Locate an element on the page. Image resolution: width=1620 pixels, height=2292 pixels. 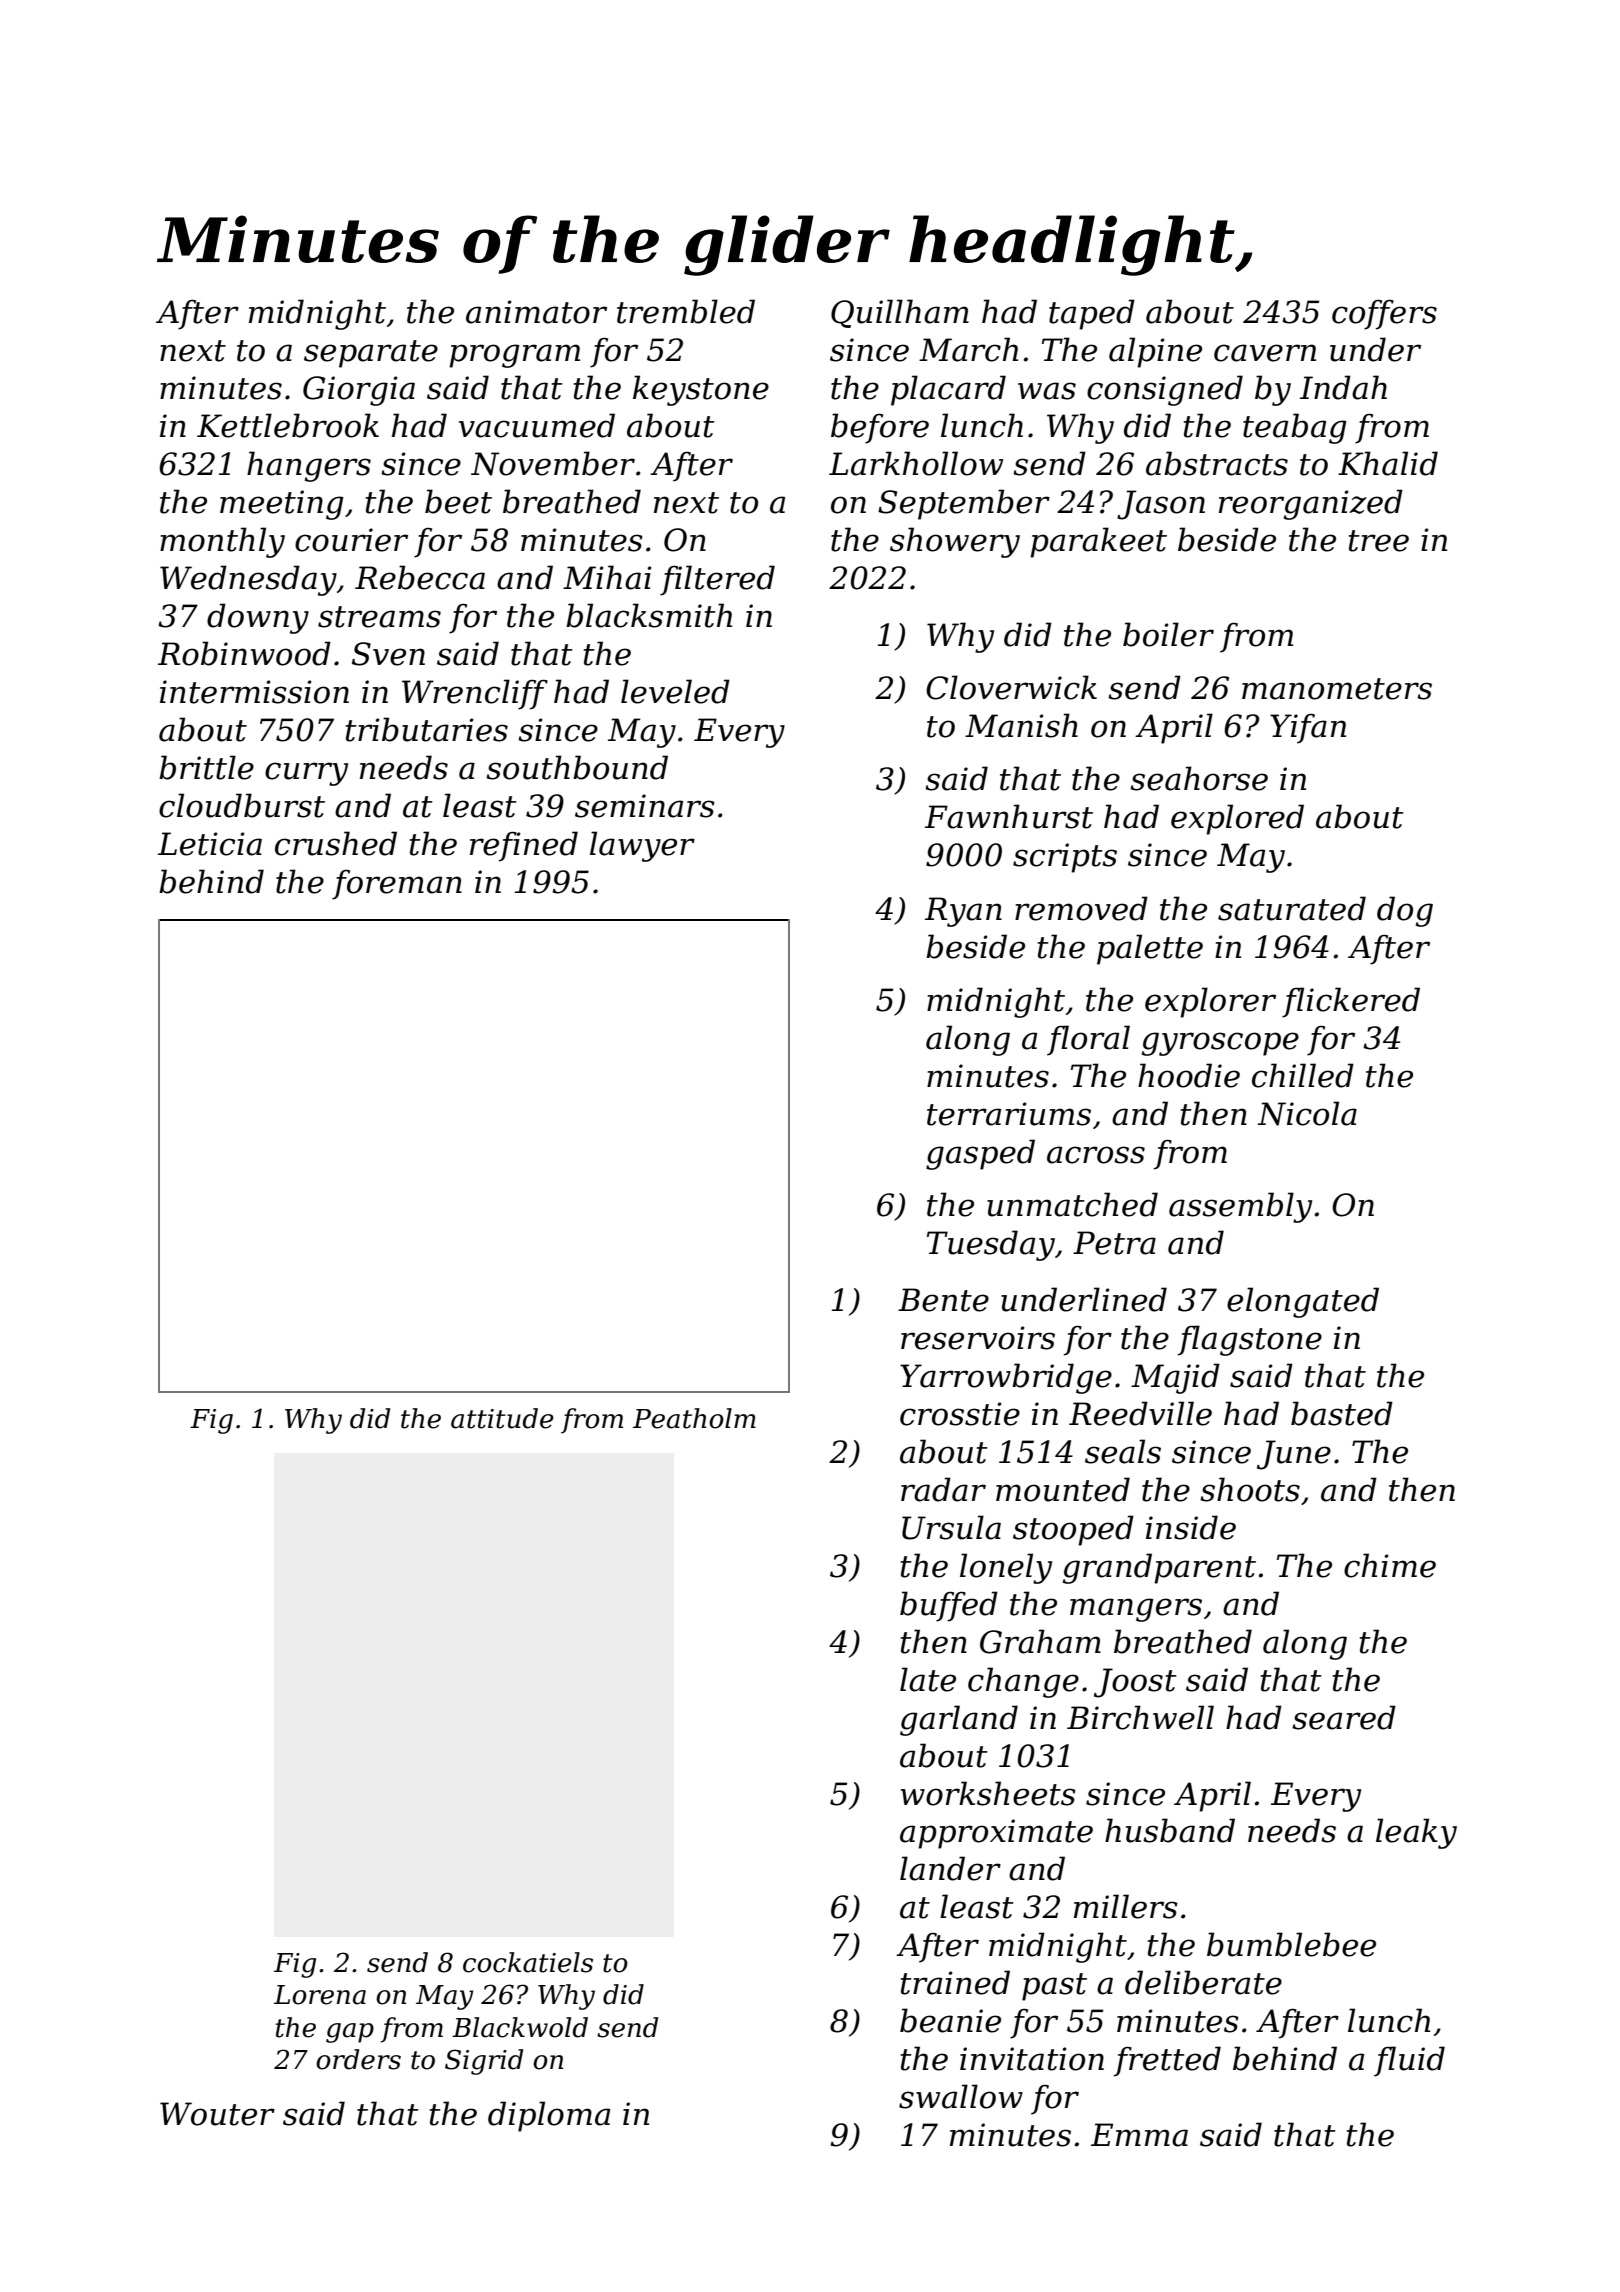
Majid is located at coordinates (1175, 1378).
